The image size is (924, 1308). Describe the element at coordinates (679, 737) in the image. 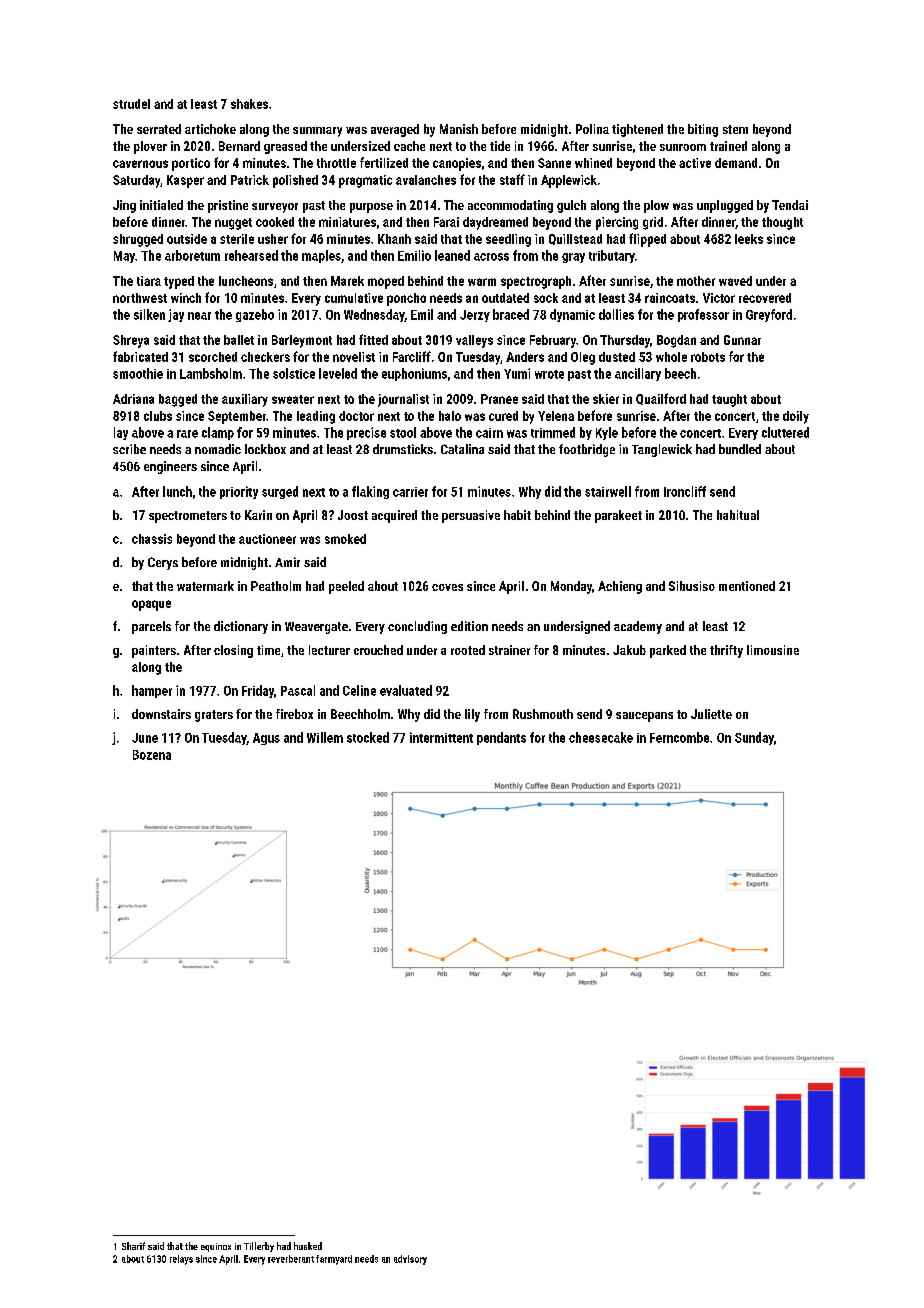

I see `Ferncombe` at that location.
